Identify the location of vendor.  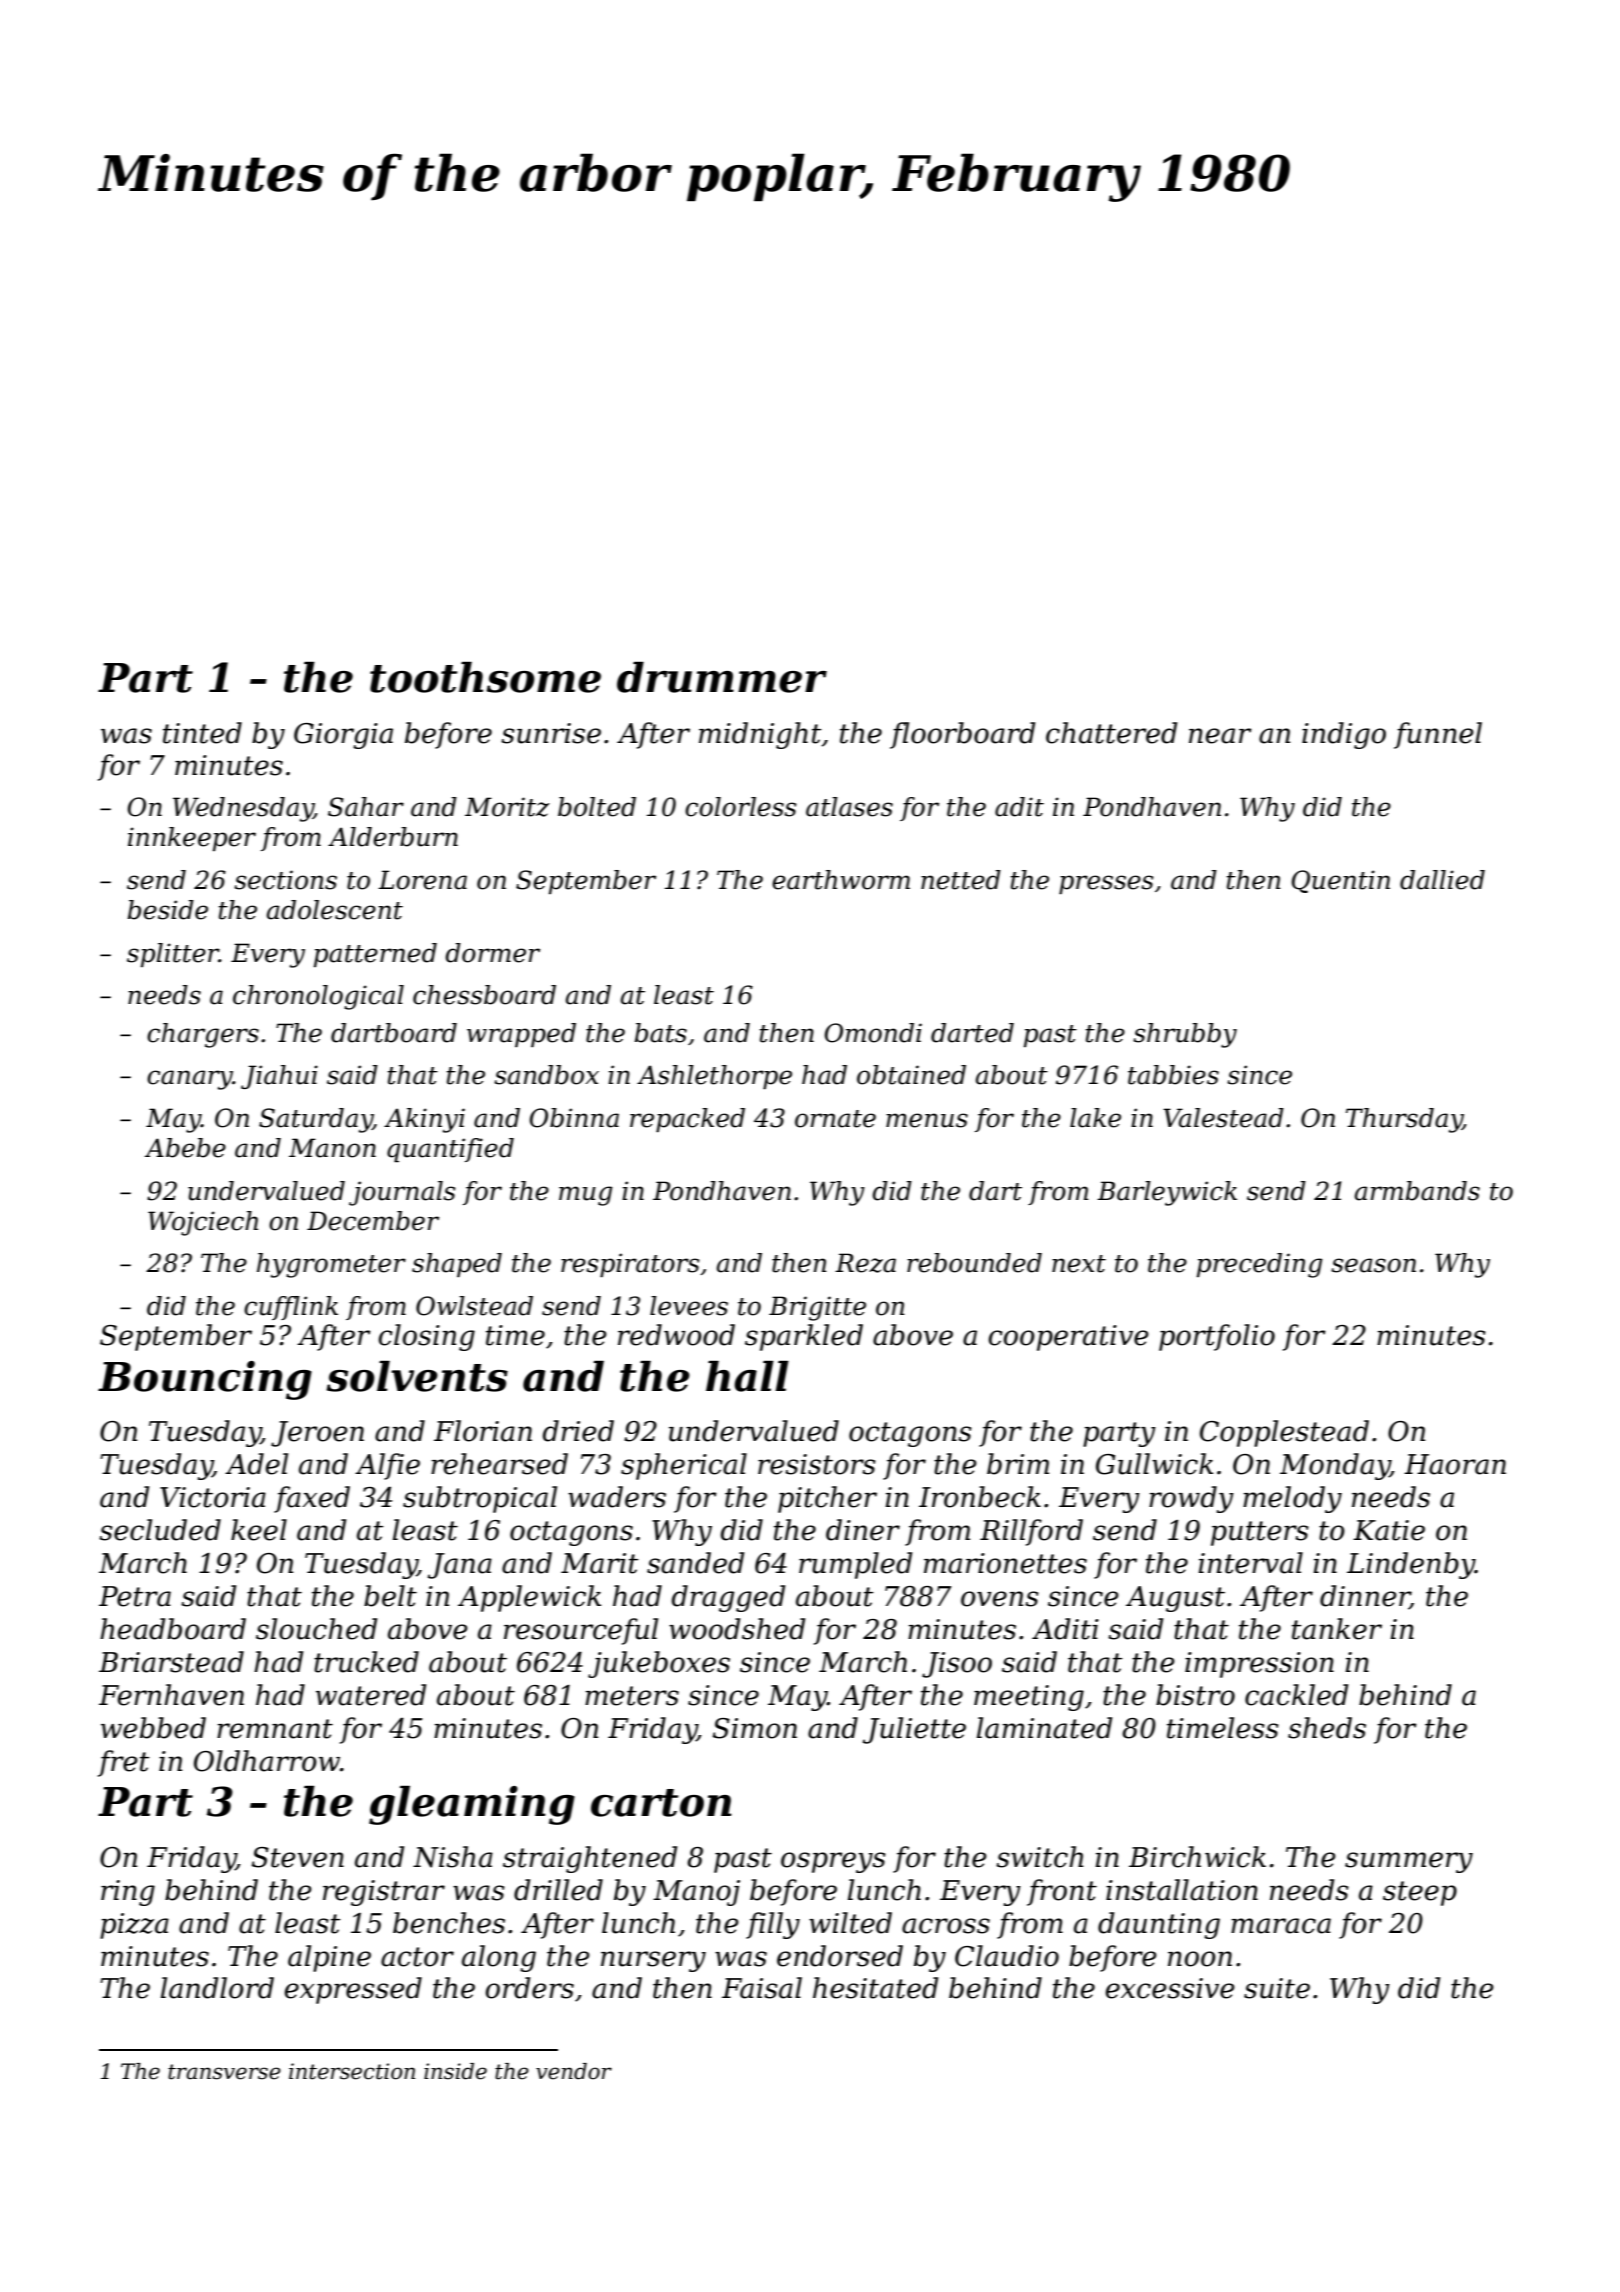
(574, 2071).
